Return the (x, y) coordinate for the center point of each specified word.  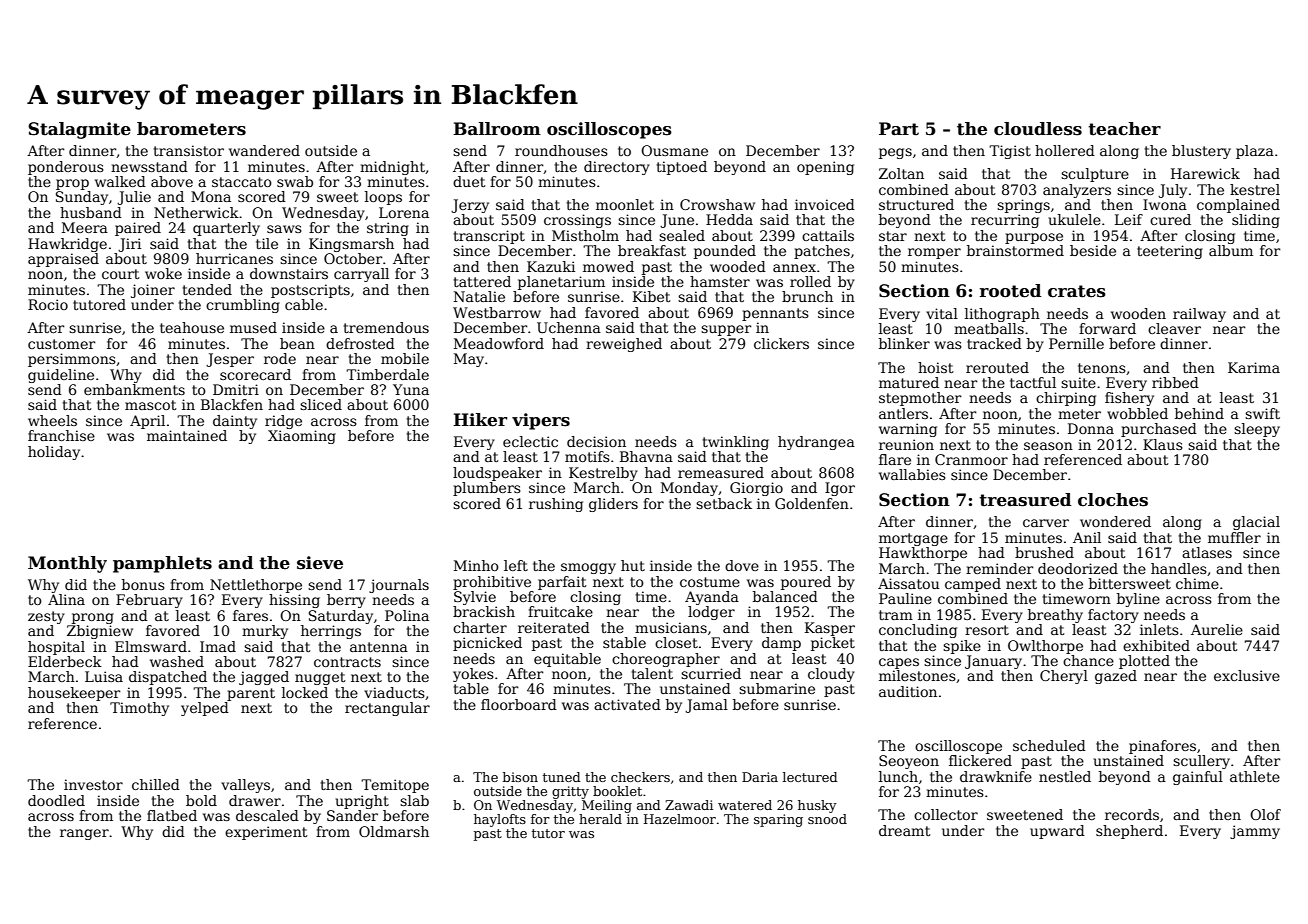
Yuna (411, 389)
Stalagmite (79, 130)
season (1048, 446)
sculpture (1095, 175)
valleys (245, 786)
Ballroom (497, 129)
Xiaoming (302, 437)
